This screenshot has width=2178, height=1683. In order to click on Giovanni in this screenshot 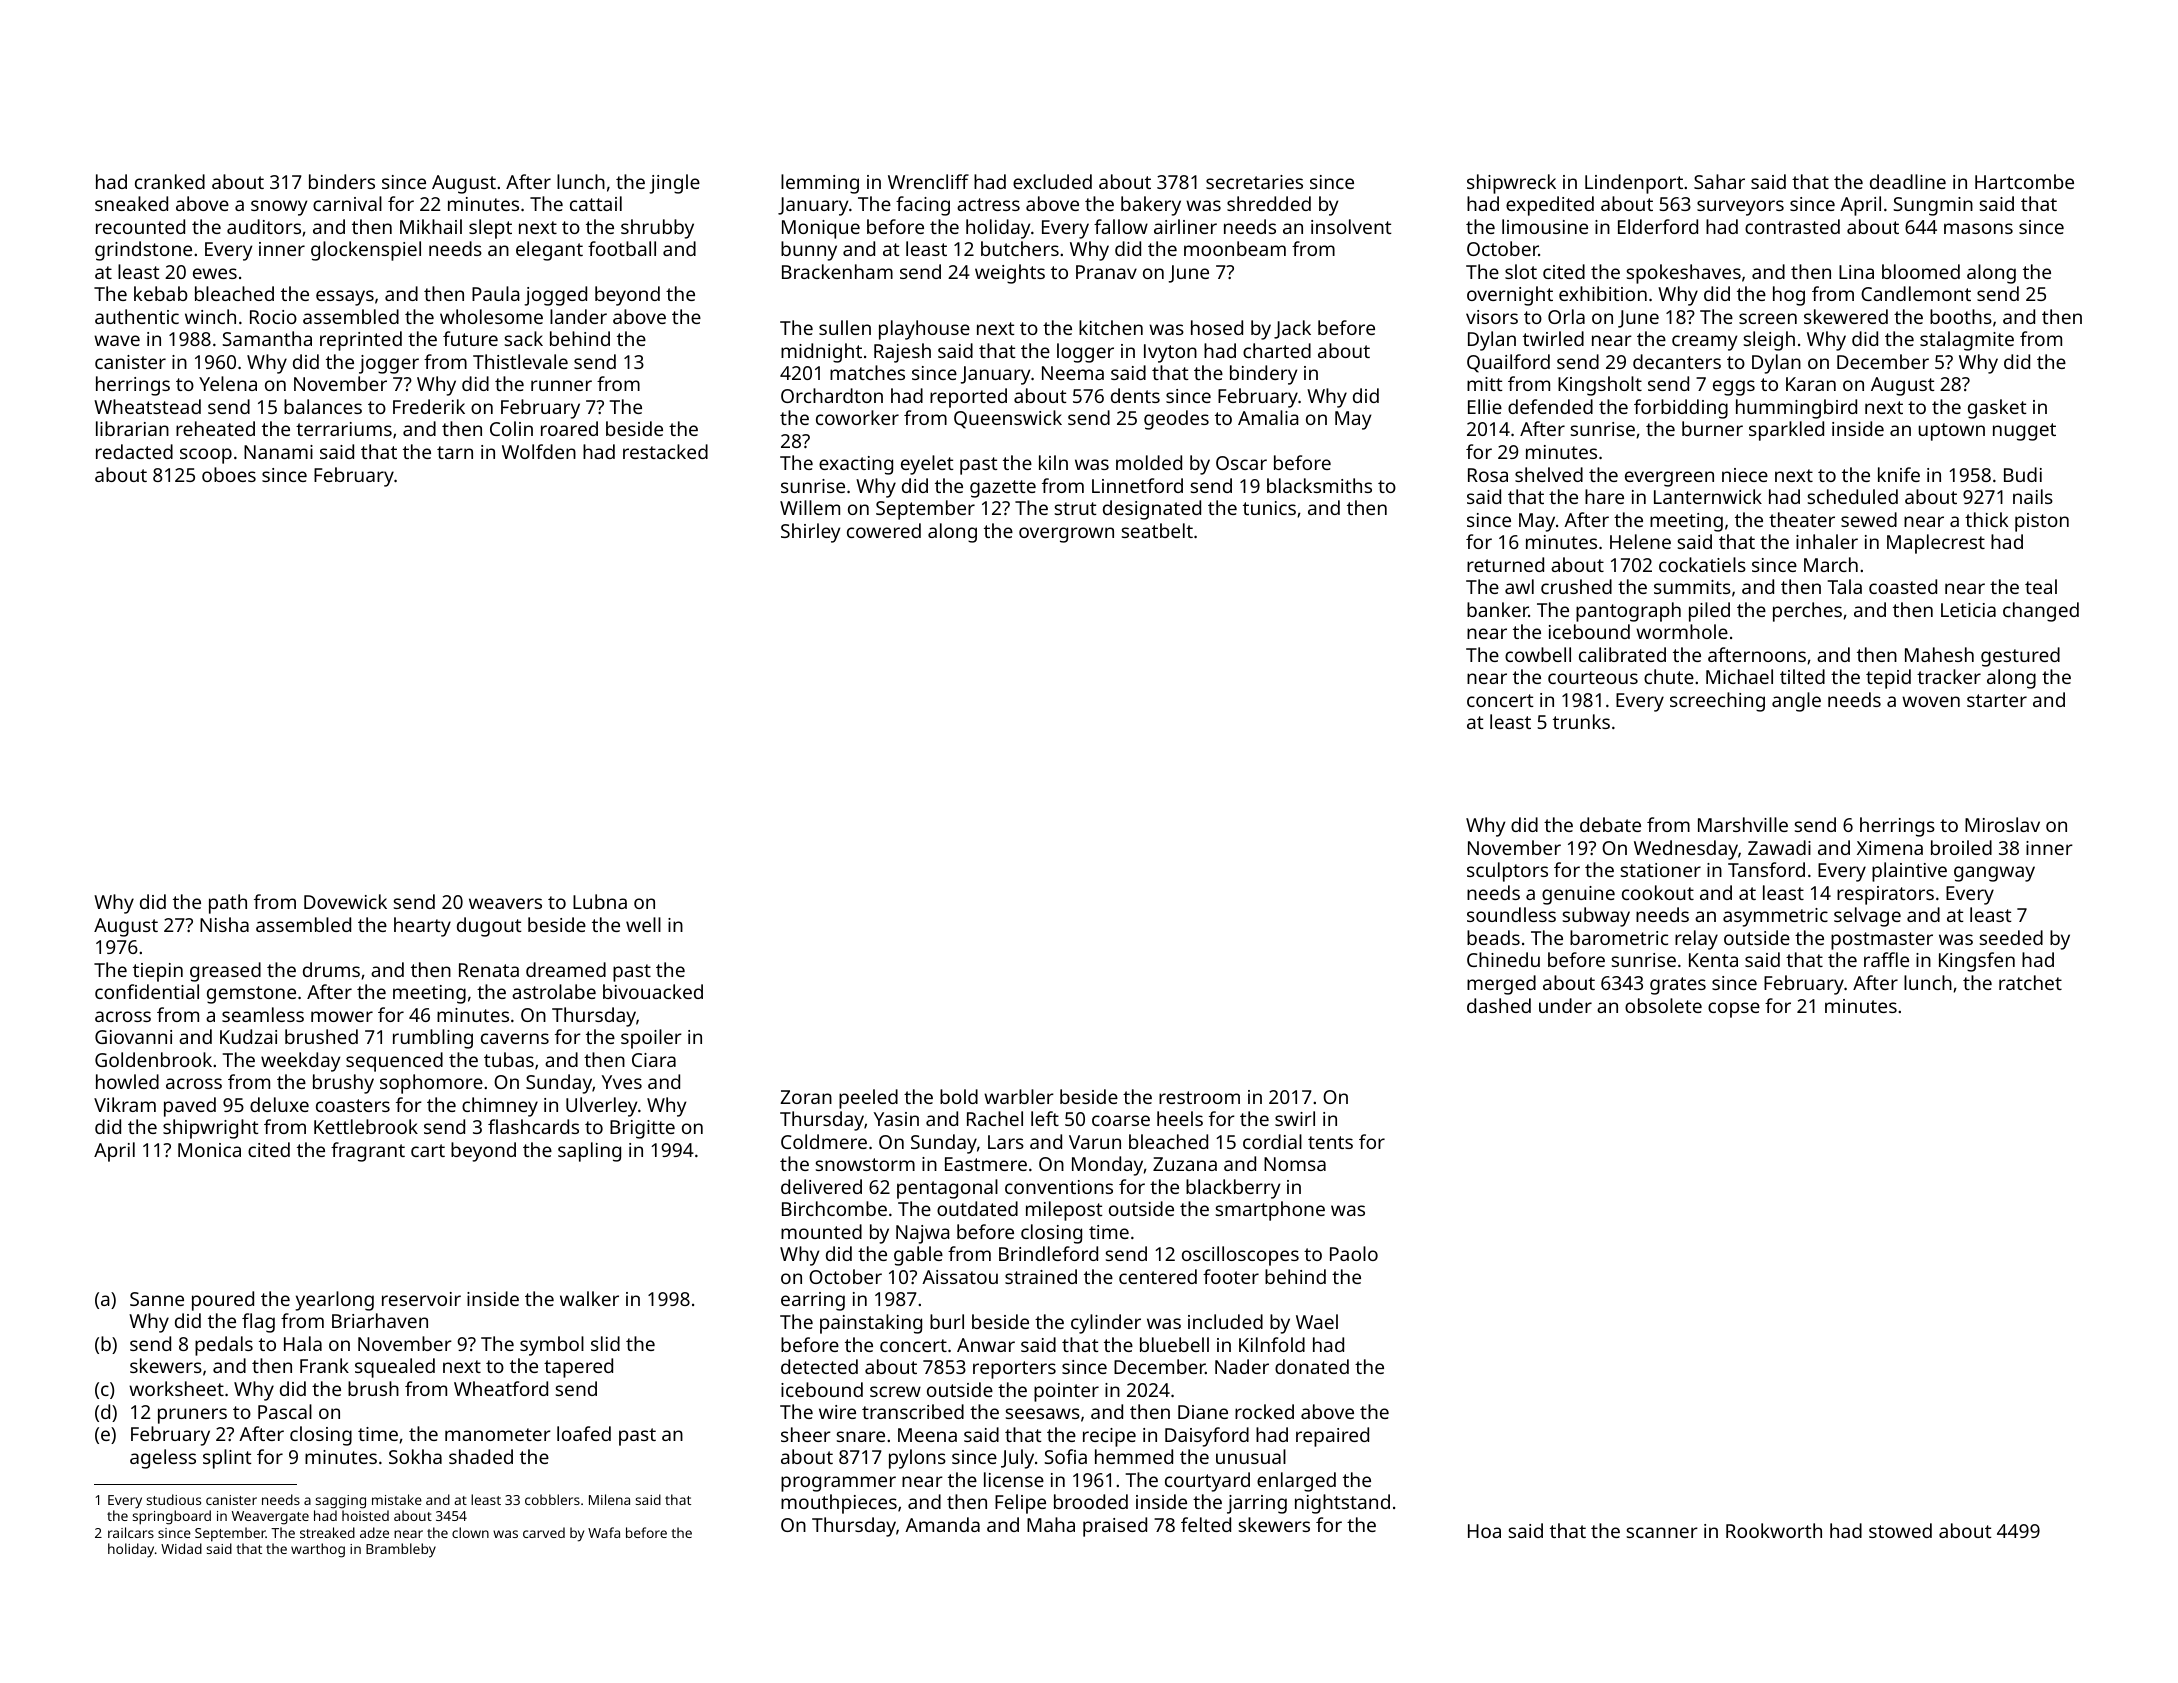, I will do `click(133, 1037)`.
